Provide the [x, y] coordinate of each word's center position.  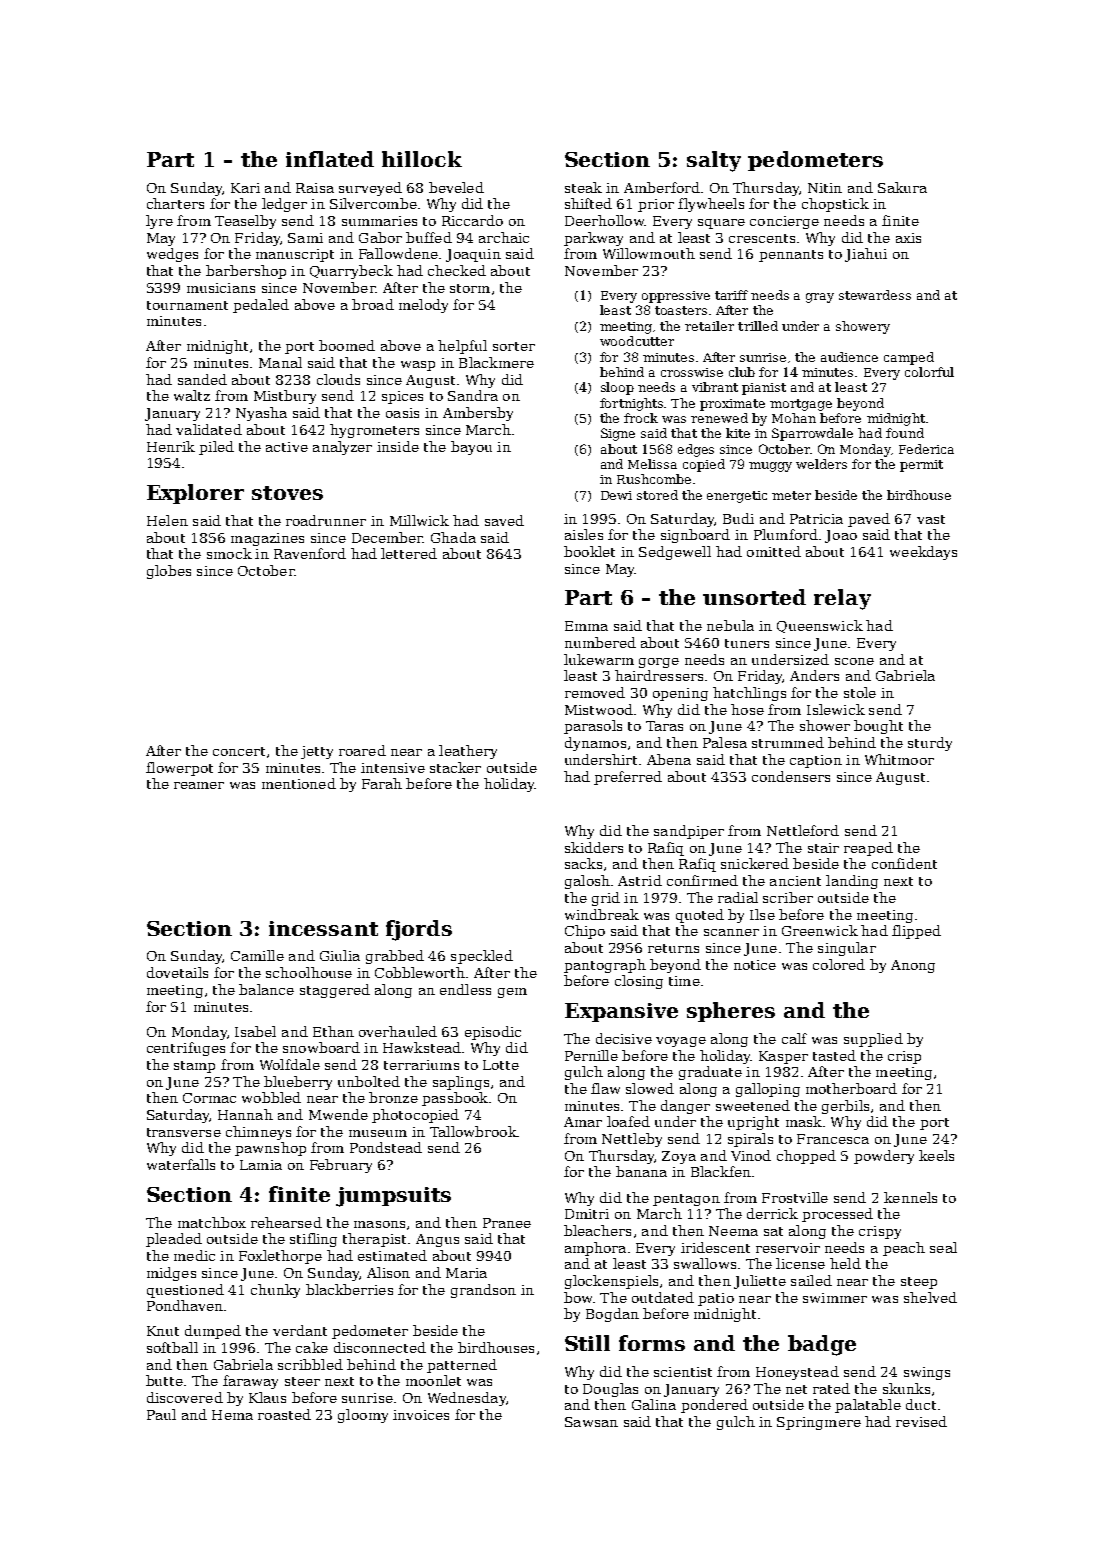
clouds [338, 379]
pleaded [174, 1240]
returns [673, 948]
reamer [199, 785]
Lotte [501, 1065]
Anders [814, 675]
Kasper [783, 1057]
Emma [586, 626]
